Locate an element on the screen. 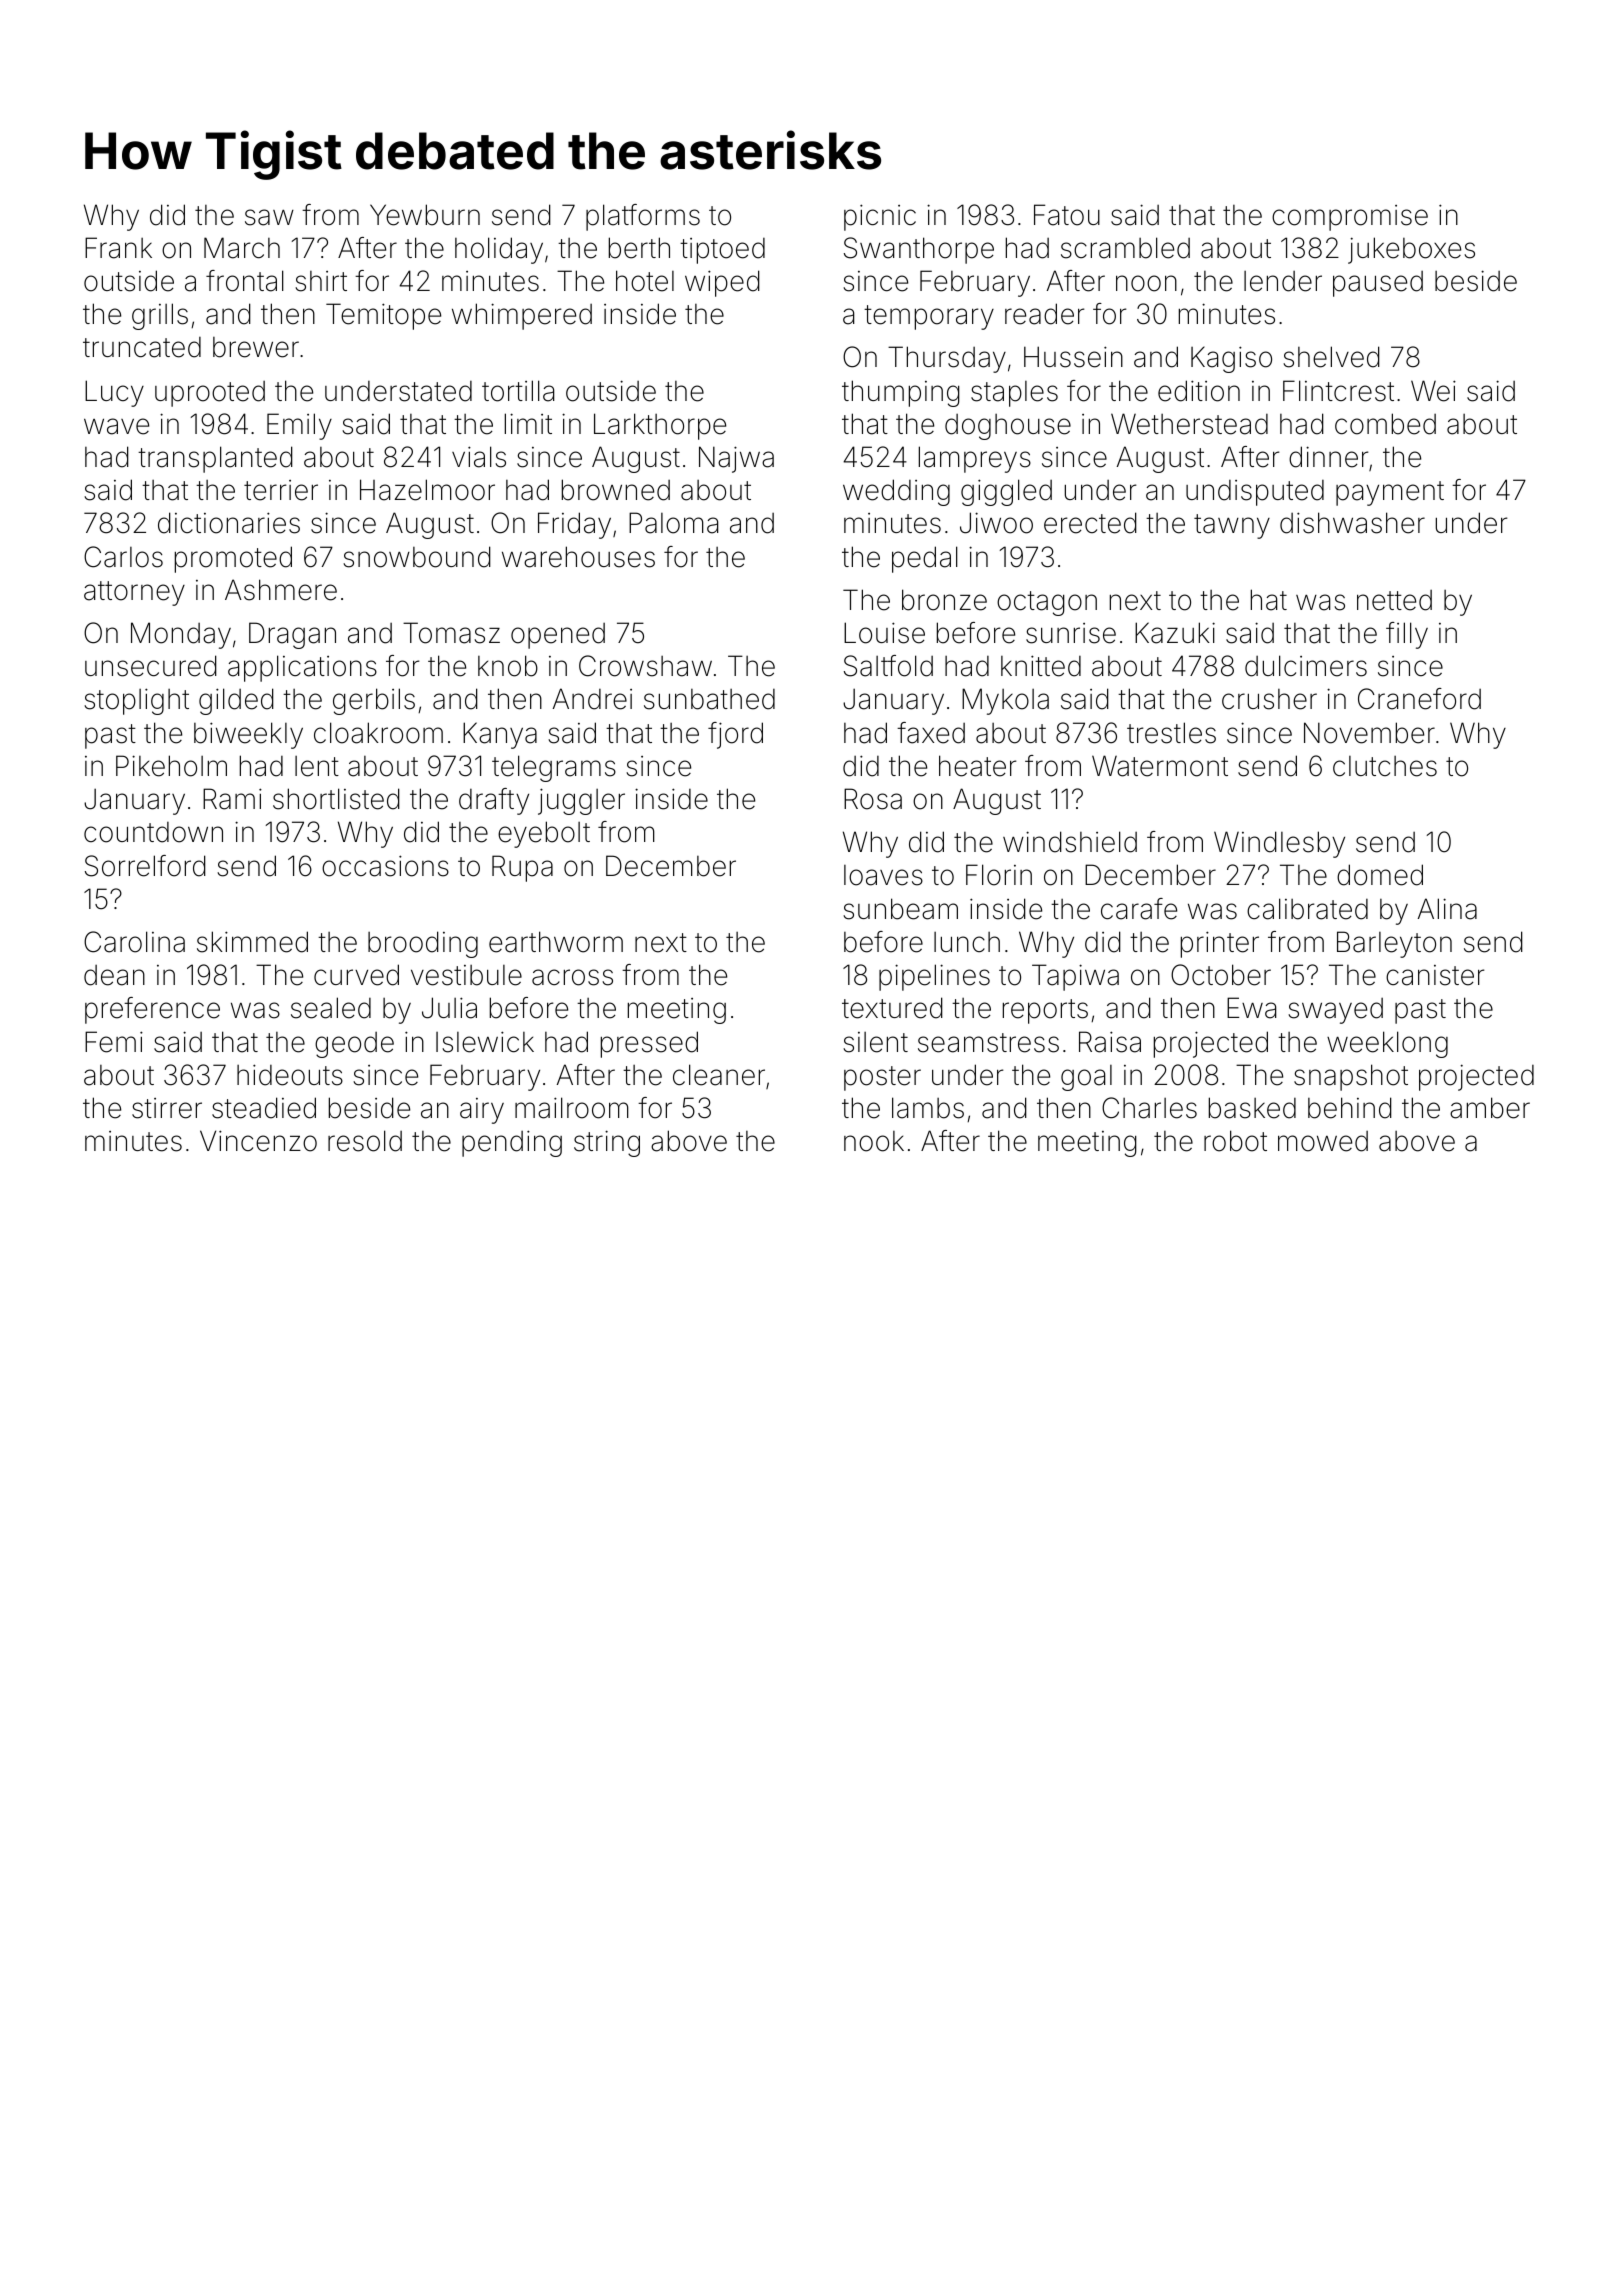 The height and width of the screenshot is (2292, 1620). giggled is located at coordinates (1006, 492).
